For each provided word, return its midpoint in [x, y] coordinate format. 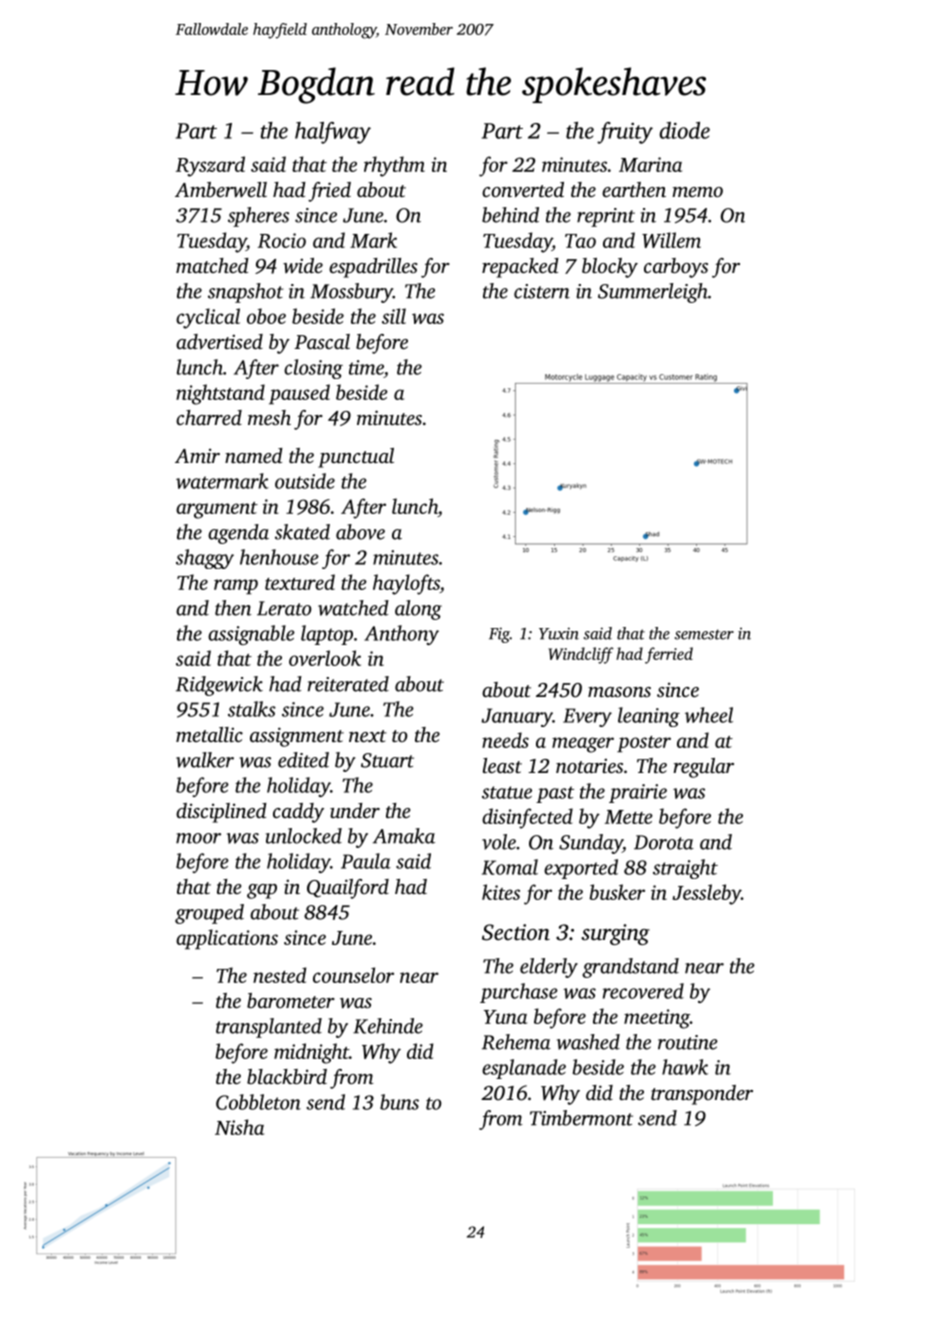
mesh [269, 417]
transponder [702, 1095]
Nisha [239, 1127]
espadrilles [373, 268]
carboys [676, 268]
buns [399, 1102]
